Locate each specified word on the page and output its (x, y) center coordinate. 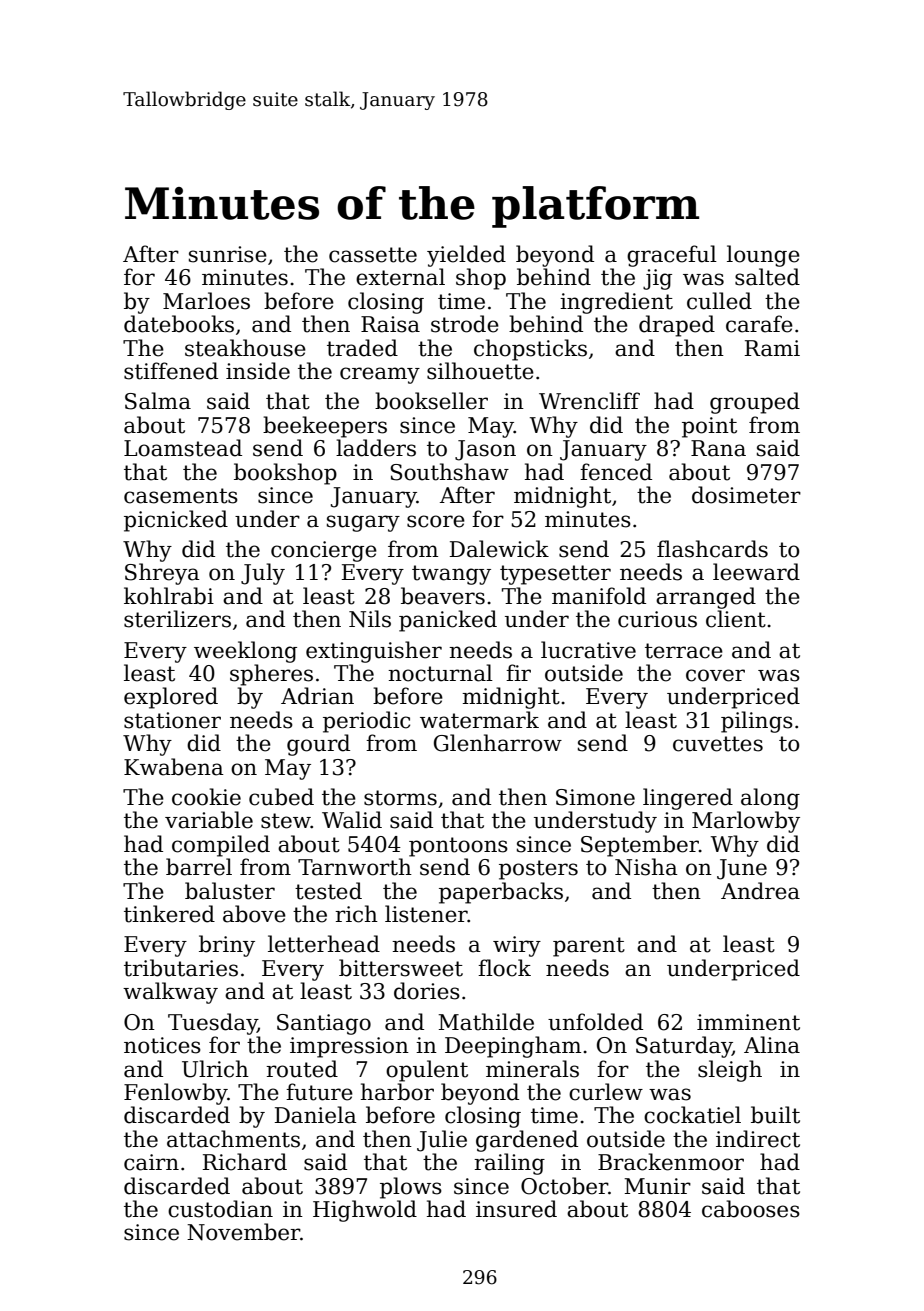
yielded (466, 256)
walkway (170, 993)
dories (427, 991)
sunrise (228, 254)
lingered (688, 799)
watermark (479, 720)
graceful (672, 256)
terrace (684, 651)
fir (518, 672)
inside (258, 371)
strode (465, 324)
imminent (748, 1022)
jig (657, 279)
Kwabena (174, 767)
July (263, 574)
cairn (151, 1162)
